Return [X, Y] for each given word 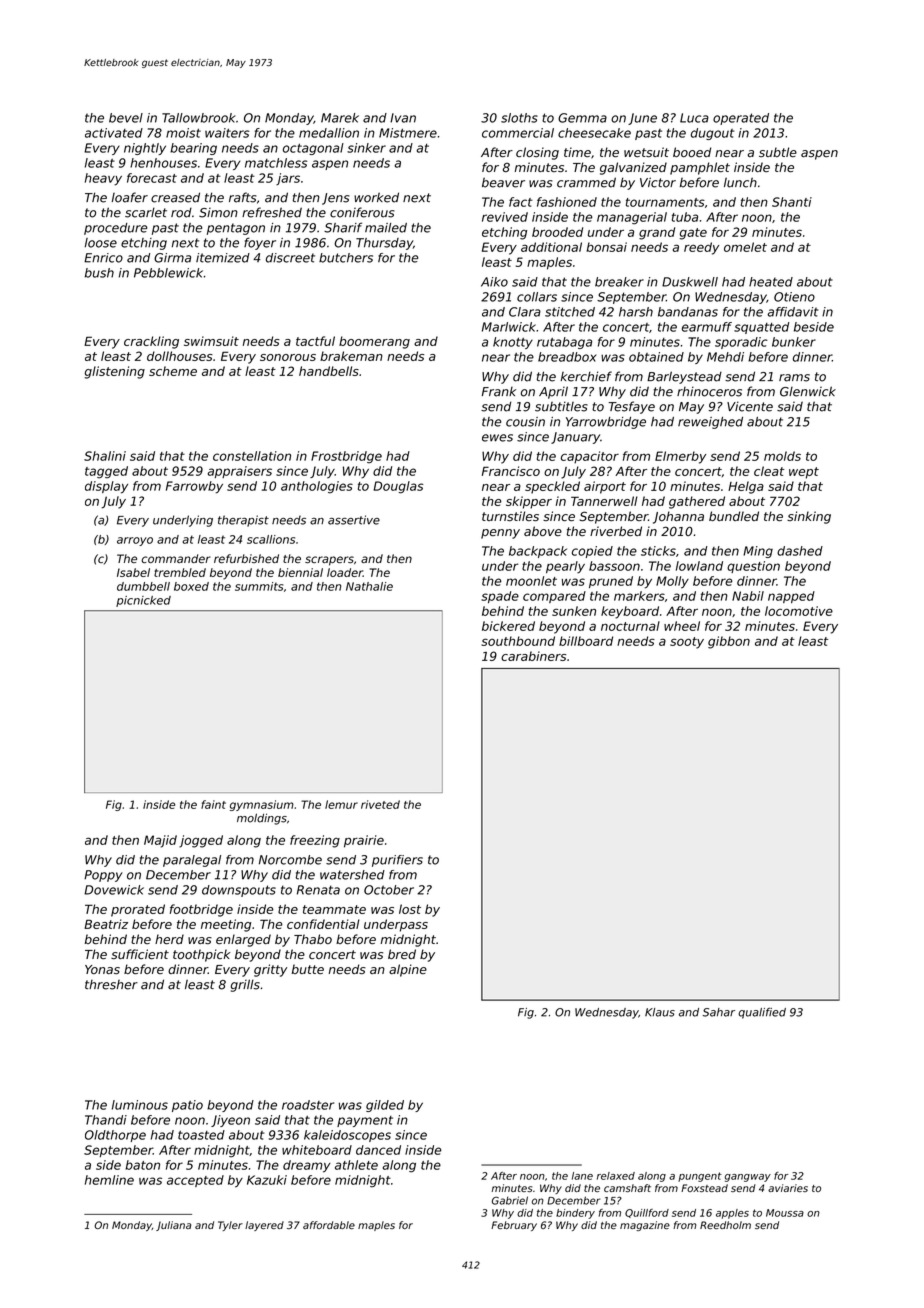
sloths [519, 118]
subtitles [561, 406]
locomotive [799, 611]
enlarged [243, 940]
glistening [115, 372]
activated [114, 133]
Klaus [660, 1012]
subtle [778, 152]
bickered [508, 626]
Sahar [719, 1012]
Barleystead [684, 377]
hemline [109, 1180]
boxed [191, 586]
